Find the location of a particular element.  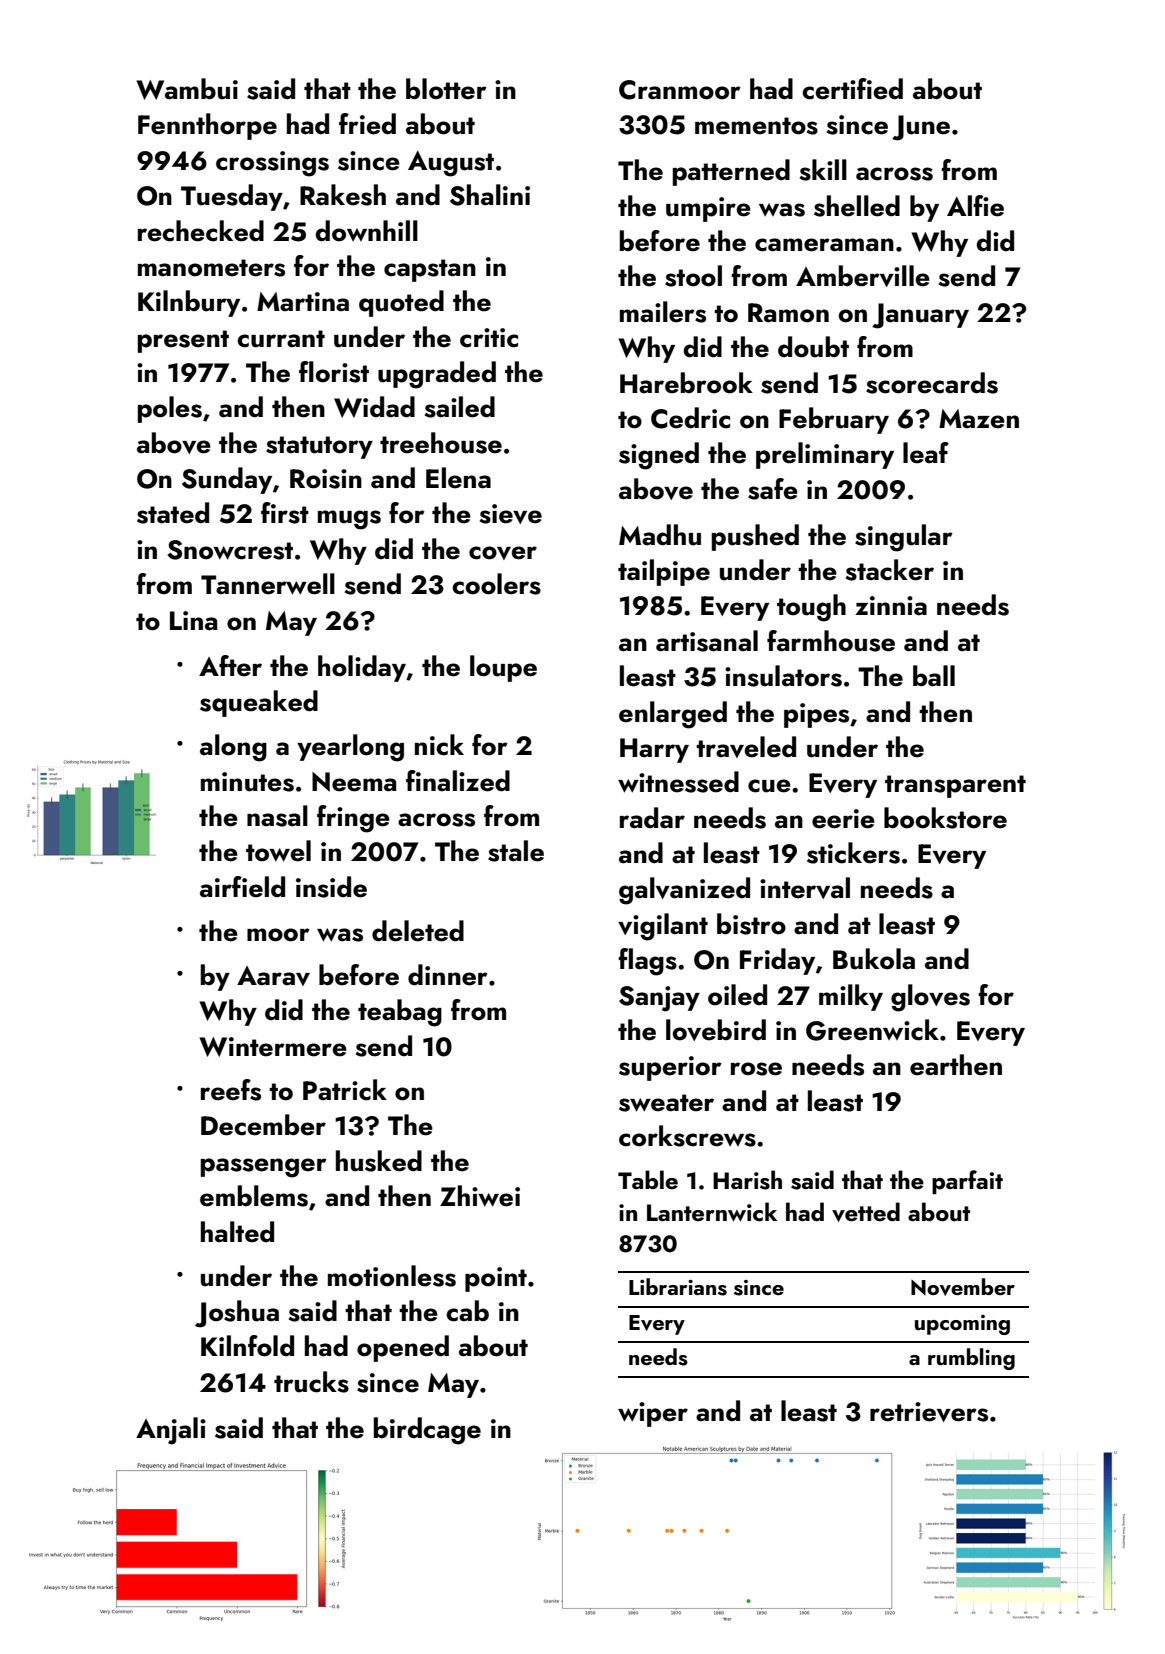

Shalini is located at coordinates (490, 195).
